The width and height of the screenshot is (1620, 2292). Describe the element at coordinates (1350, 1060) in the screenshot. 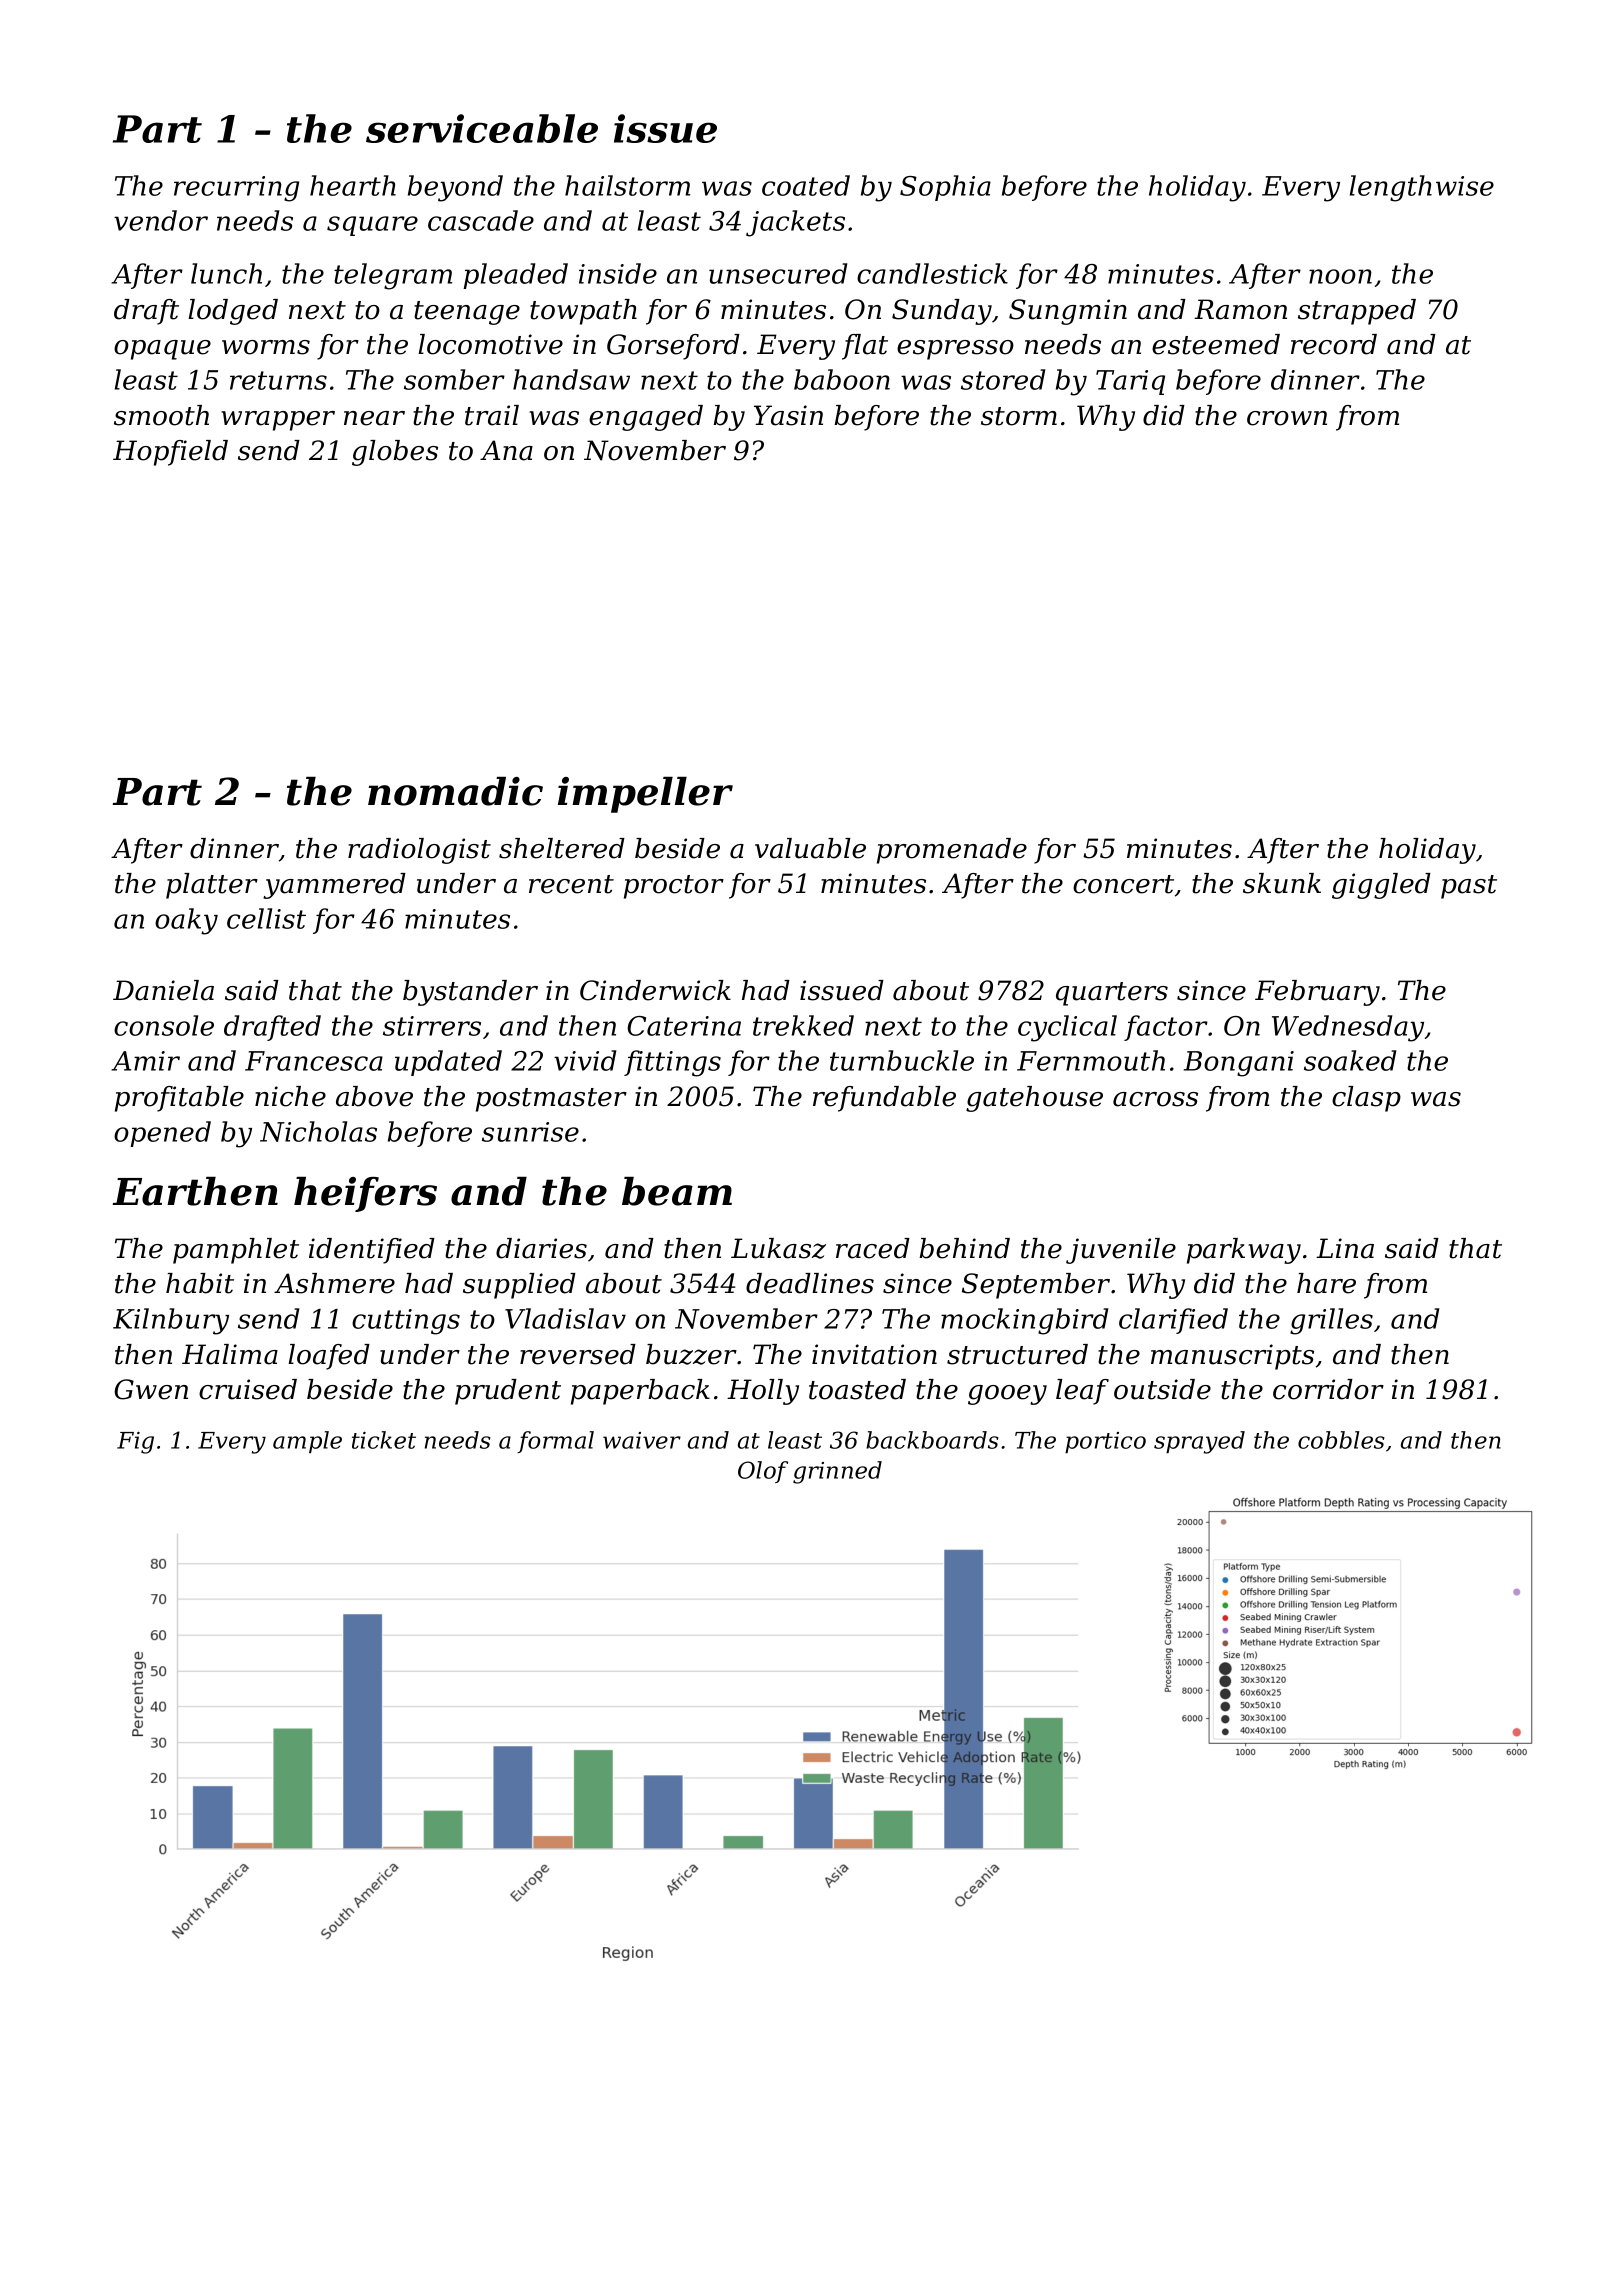

I see `soaked` at that location.
